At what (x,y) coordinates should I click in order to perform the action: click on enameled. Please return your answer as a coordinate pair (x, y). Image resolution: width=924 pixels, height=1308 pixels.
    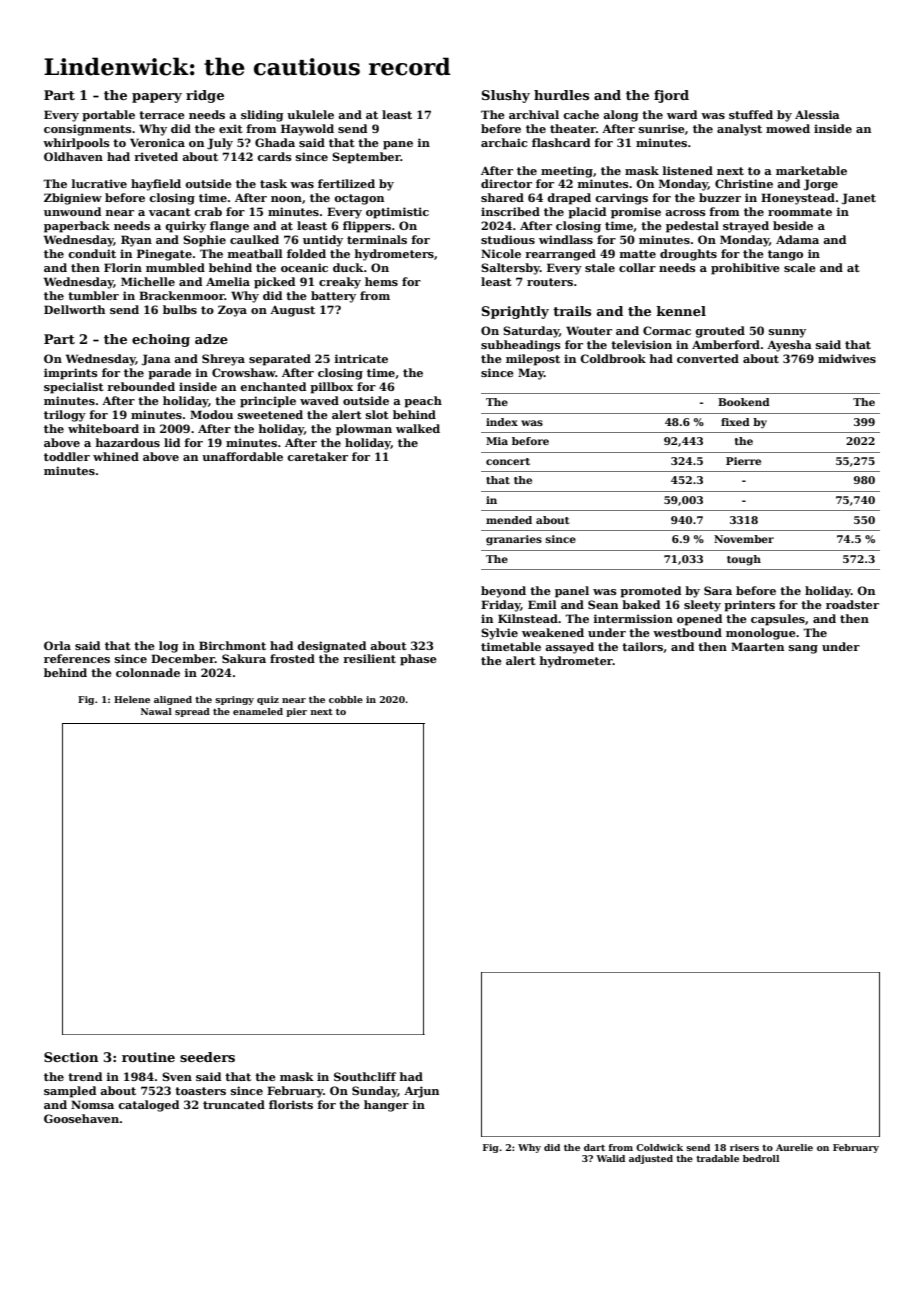
    Looking at the image, I should click on (258, 711).
